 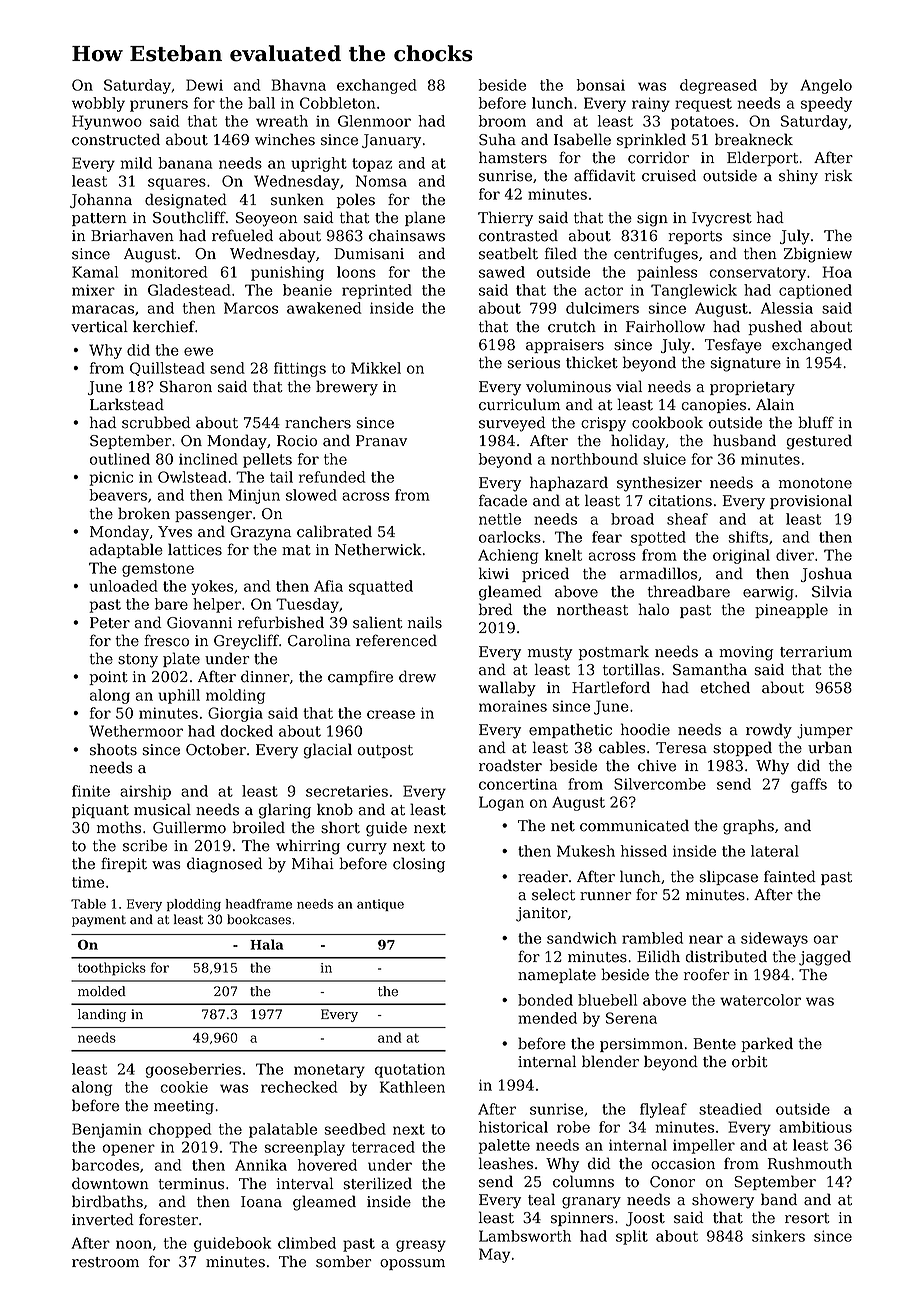 I want to click on pushed, so click(x=775, y=327).
